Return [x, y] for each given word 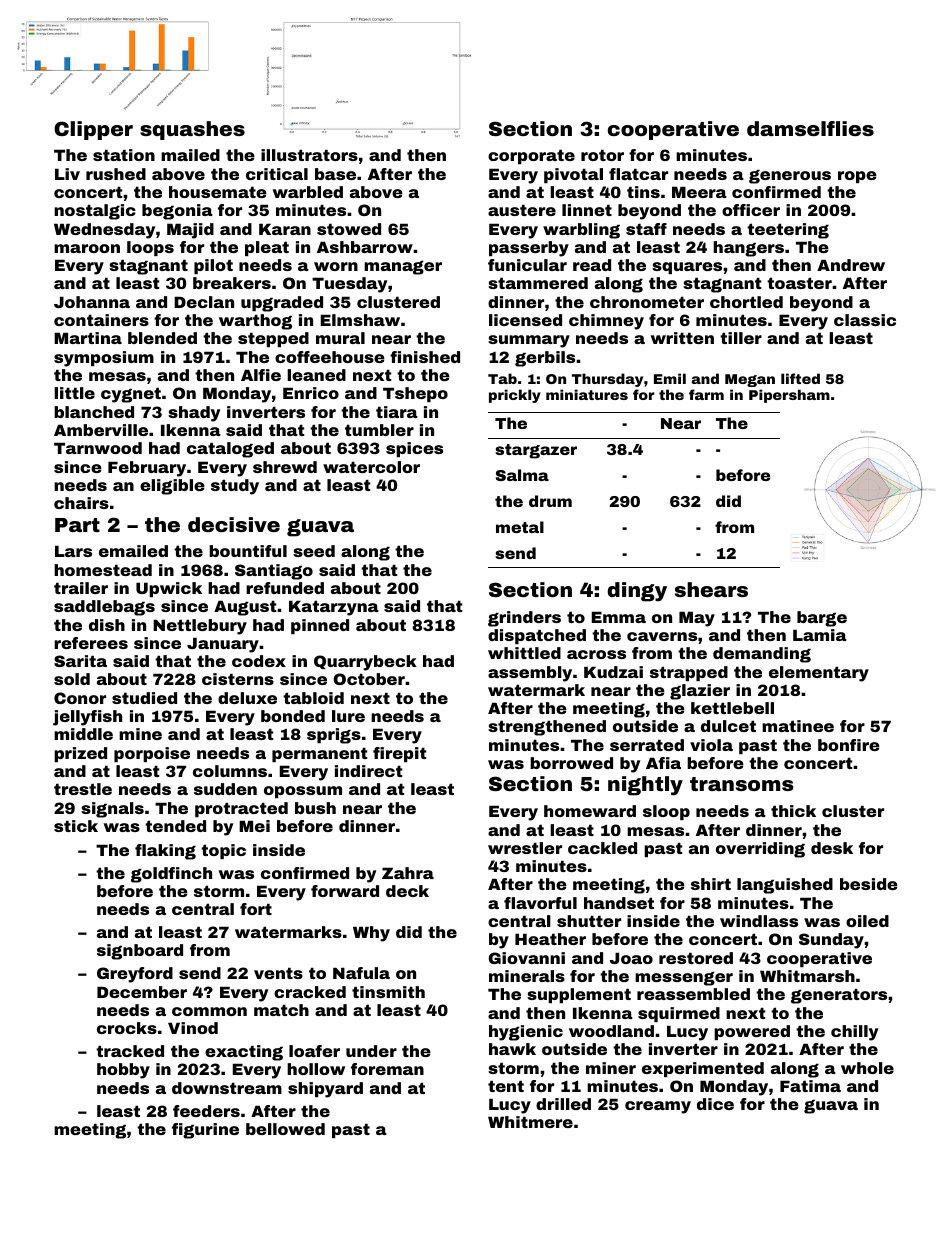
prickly [515, 396]
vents [278, 973]
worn [336, 266]
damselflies [810, 128]
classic [865, 320]
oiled [867, 921]
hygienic [526, 1033]
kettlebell [732, 708]
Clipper [93, 130]
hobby [123, 1071]
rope [857, 177]
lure [348, 716]
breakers [232, 283]
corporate [531, 156]
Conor [80, 698]
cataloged [230, 450]
